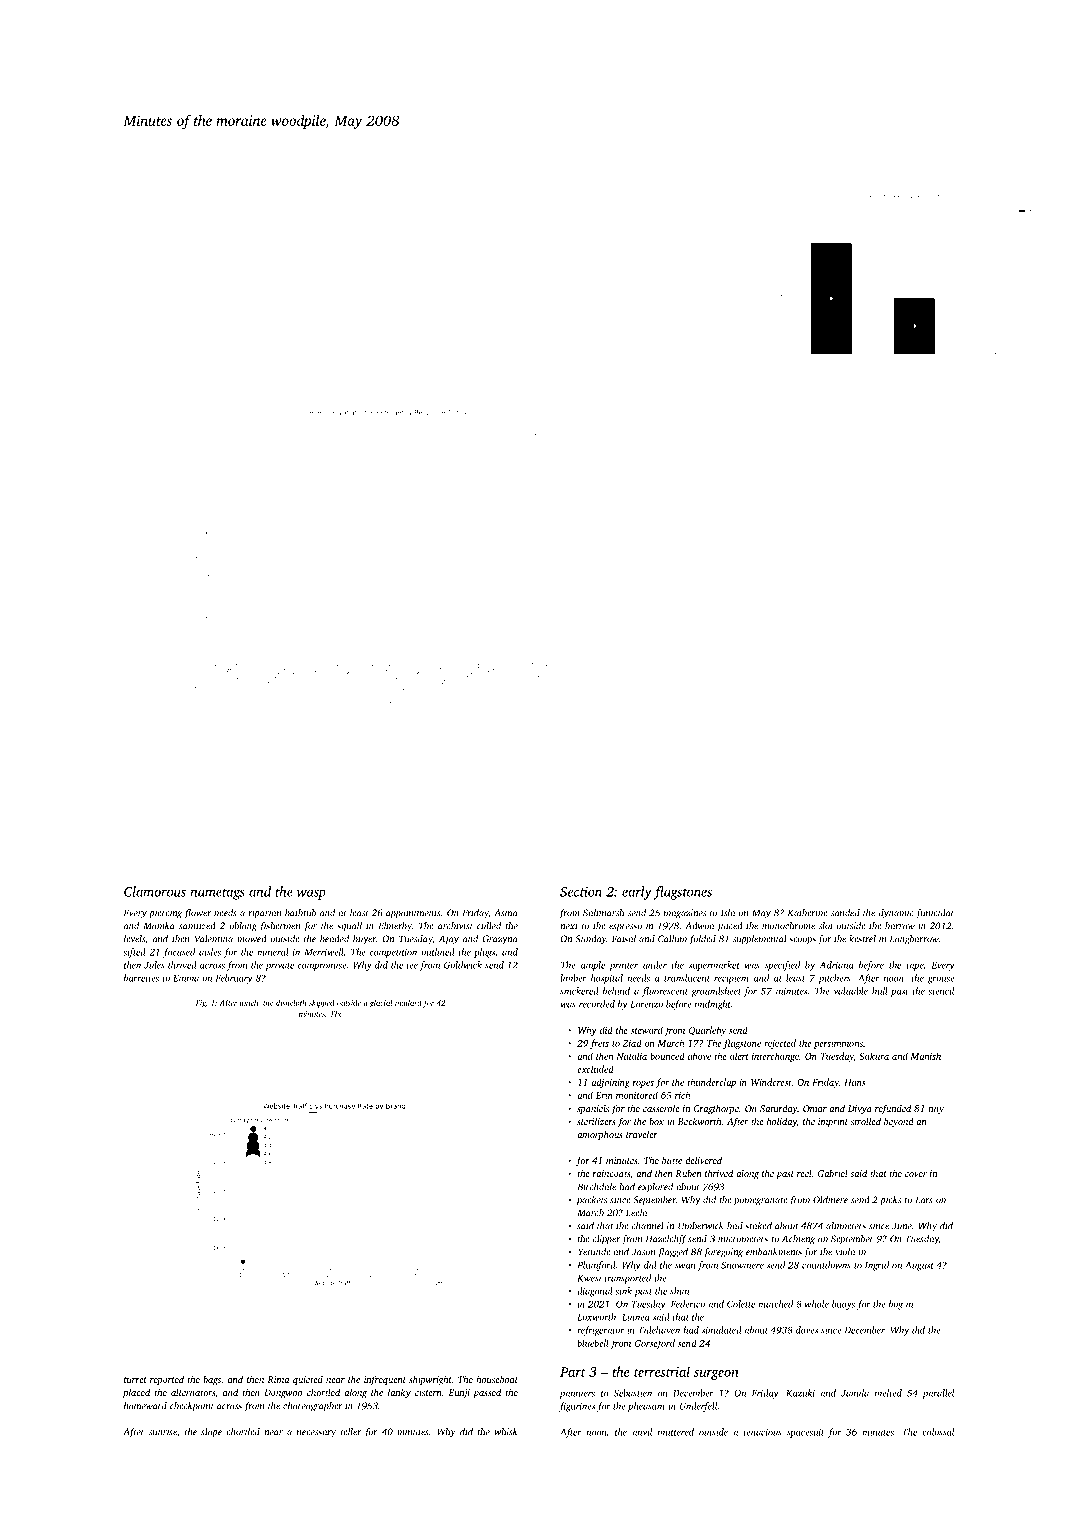 Image resolution: width=1078 pixels, height=1524 pixels. I want to click on dishcloth, so click(291, 1002).
